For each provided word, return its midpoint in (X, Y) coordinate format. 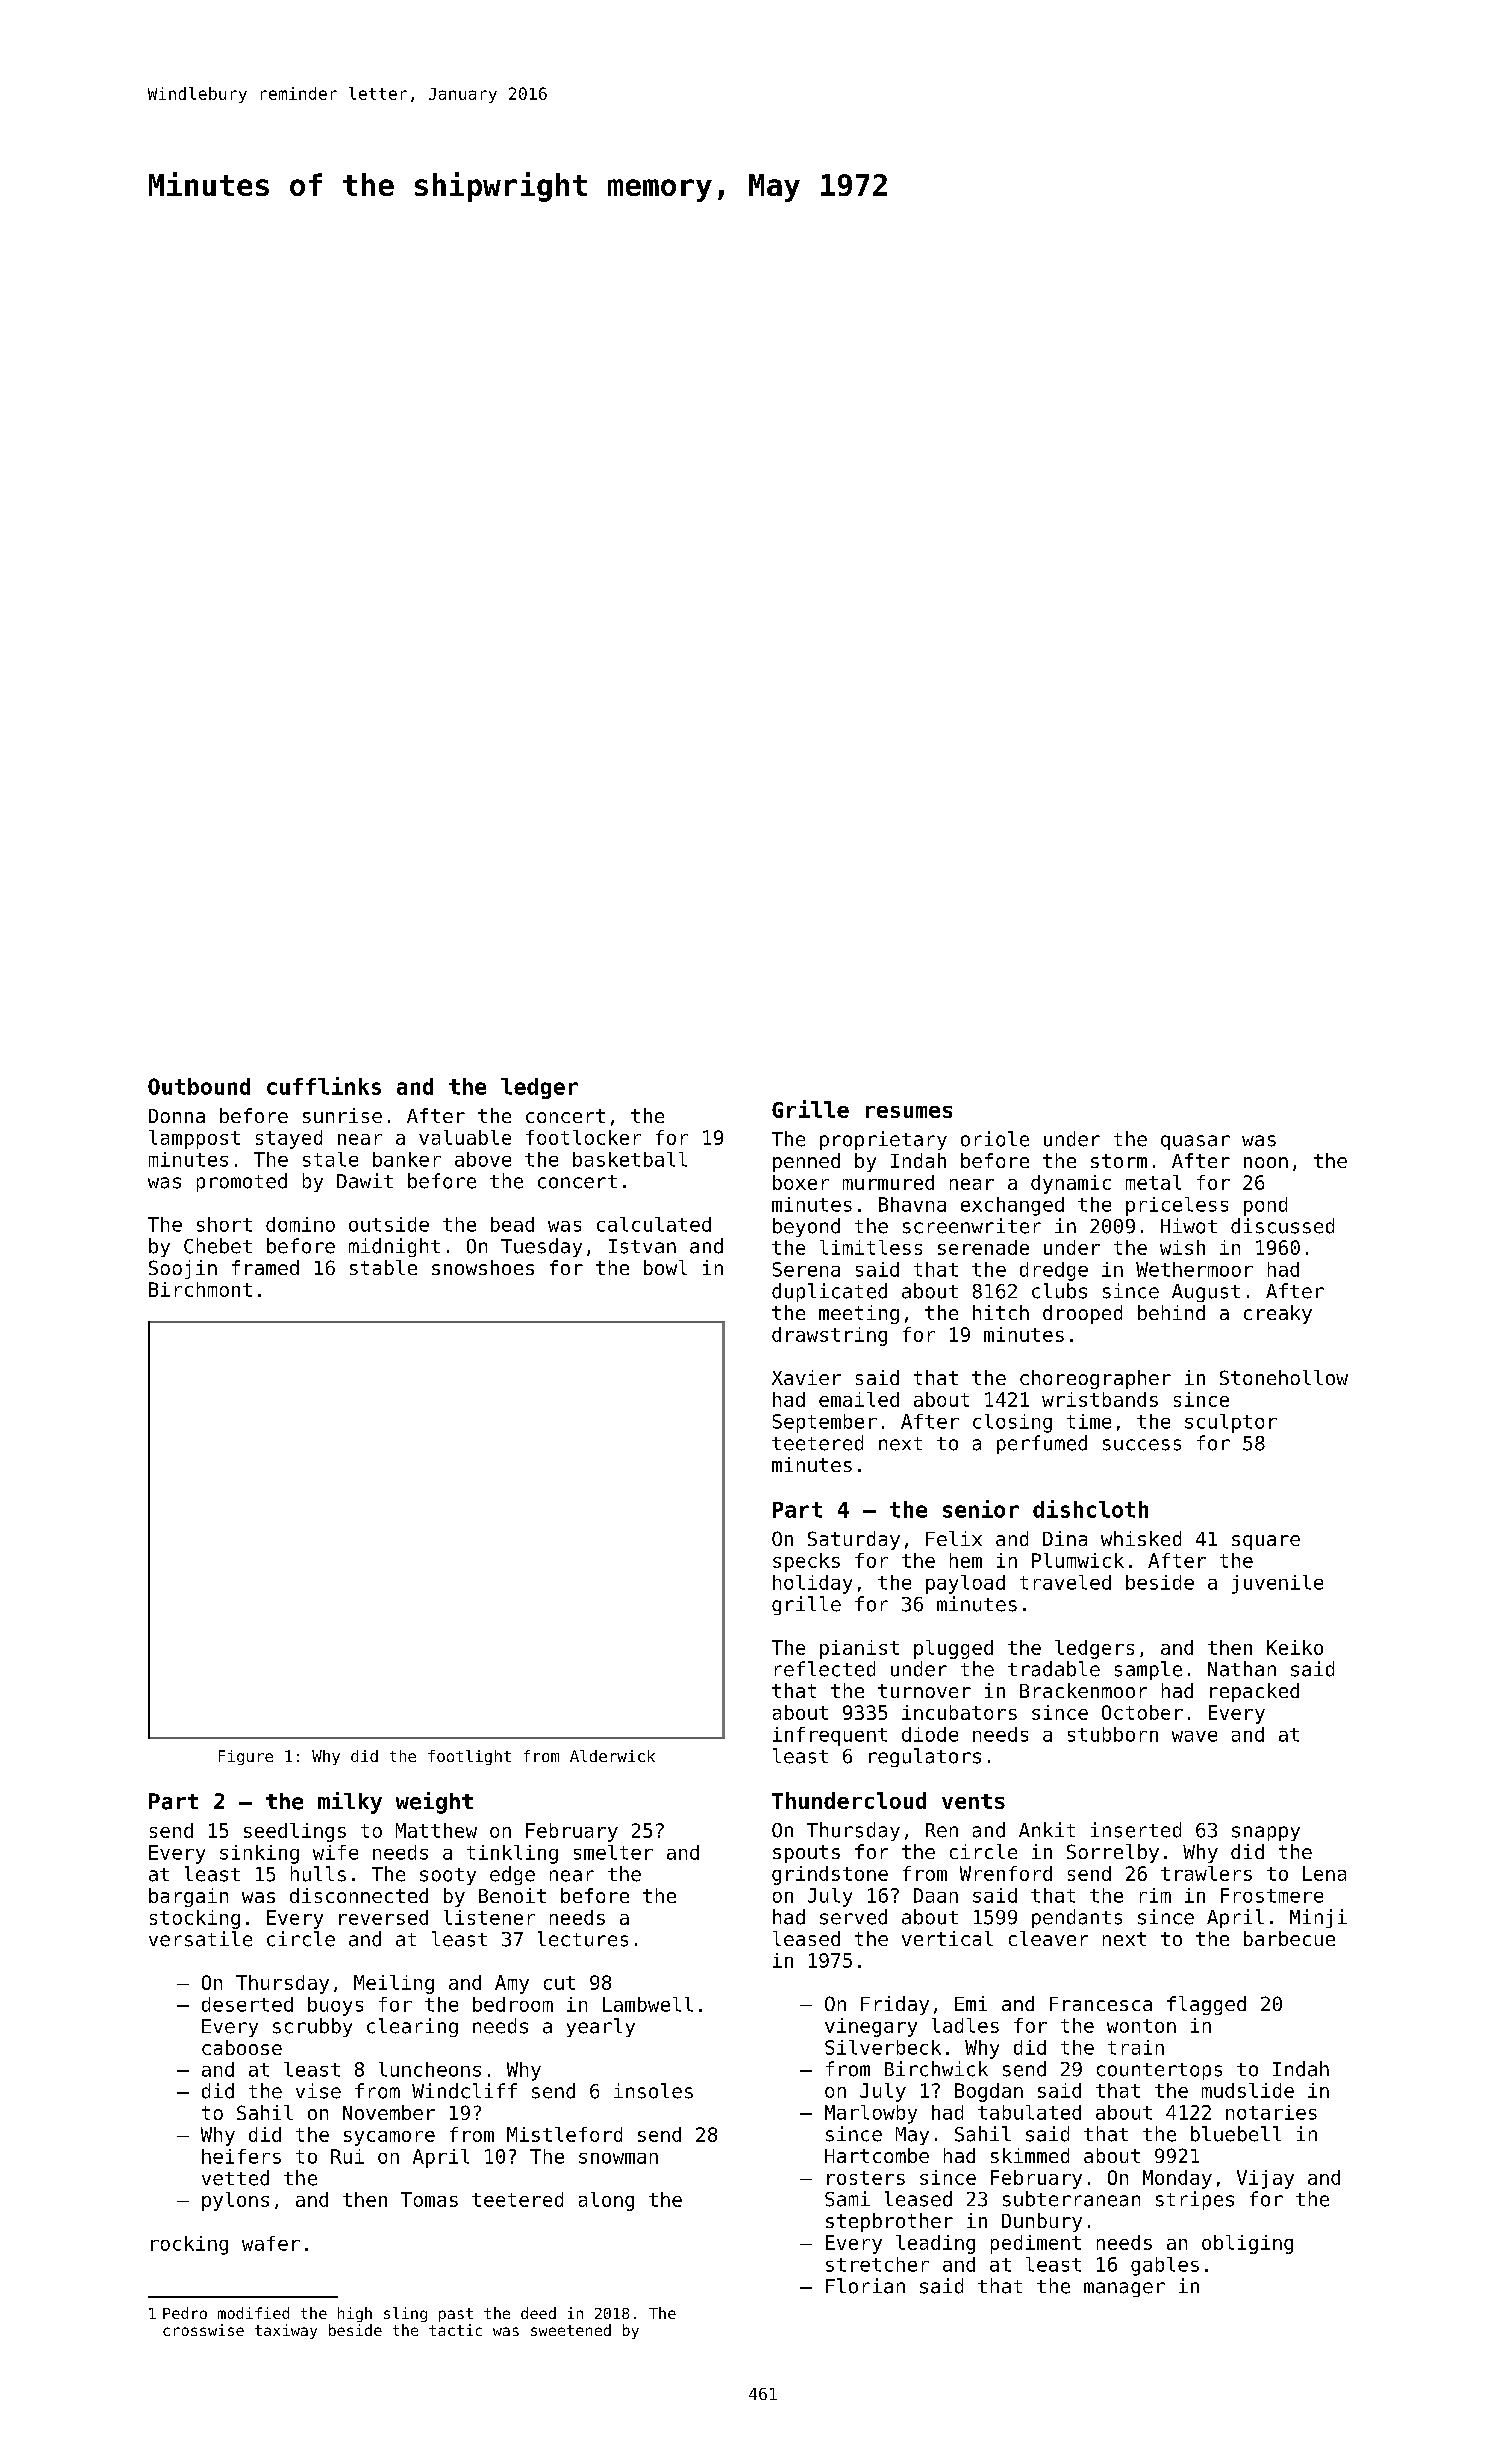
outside (389, 1224)
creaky (1278, 1314)
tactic (455, 2330)
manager (1124, 2289)
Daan (936, 1895)
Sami (847, 2199)
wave (1194, 1736)
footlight (469, 1757)
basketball (630, 1159)
